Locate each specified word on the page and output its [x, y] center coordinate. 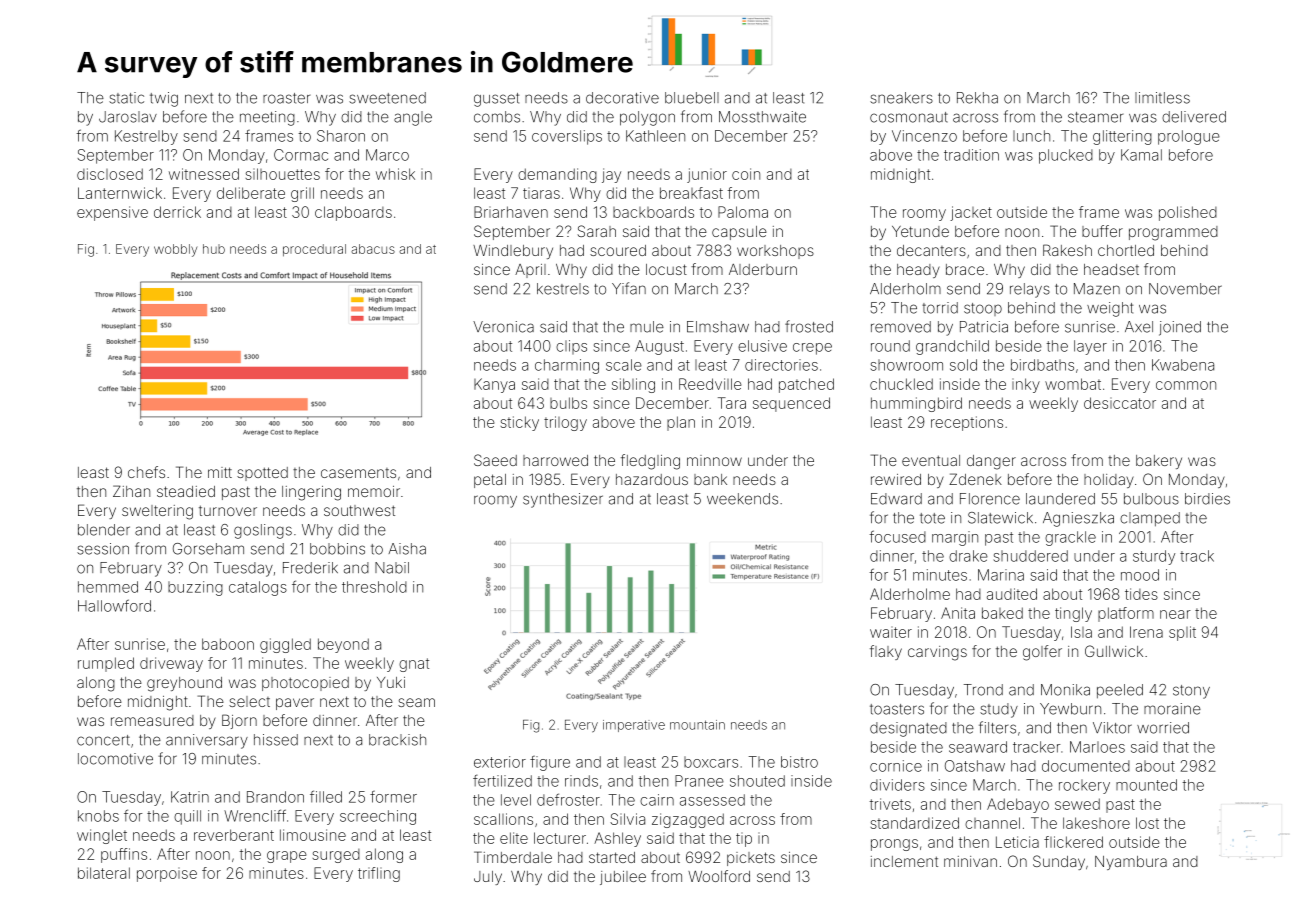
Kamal [1141, 155]
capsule [739, 233]
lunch [1031, 136]
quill [187, 817]
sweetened [387, 98]
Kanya [494, 385]
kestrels [563, 289]
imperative [634, 726]
